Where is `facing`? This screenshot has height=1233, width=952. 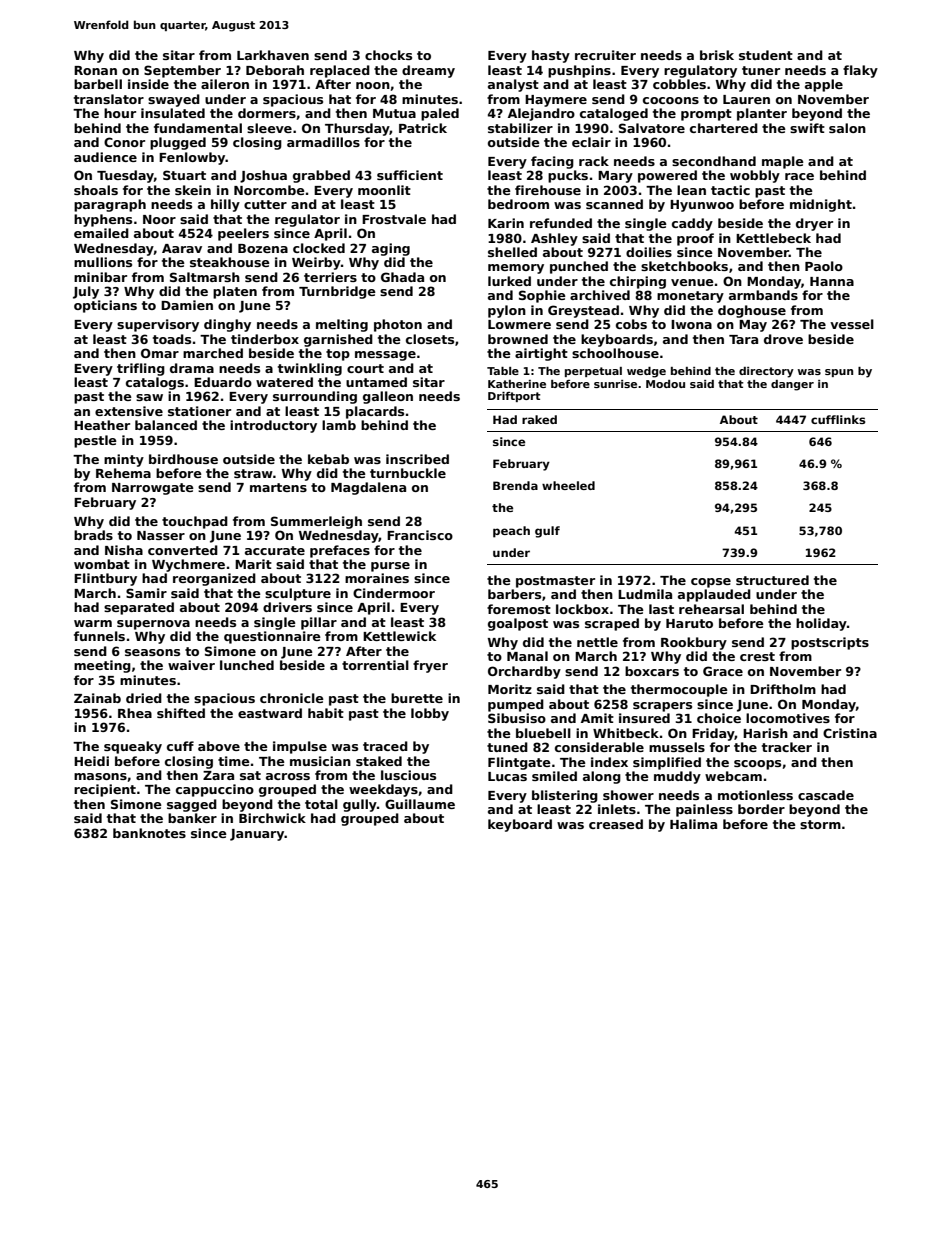
facing is located at coordinates (552, 162).
